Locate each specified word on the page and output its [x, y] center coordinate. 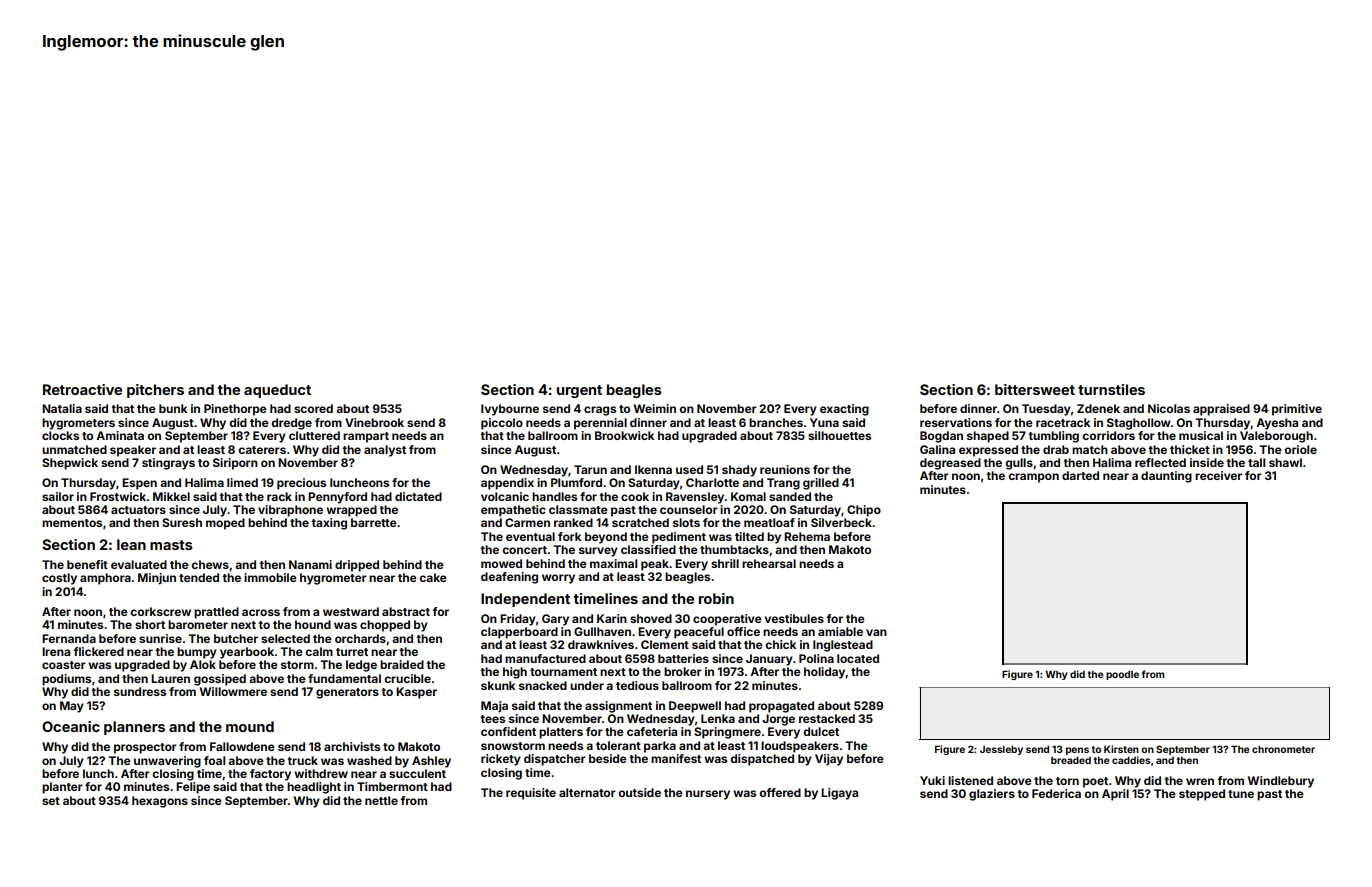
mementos [72, 523]
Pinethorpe [235, 410]
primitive [1297, 410]
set [51, 801]
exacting [844, 410]
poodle [1122, 675]
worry [558, 579]
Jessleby [1001, 750]
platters [561, 733]
